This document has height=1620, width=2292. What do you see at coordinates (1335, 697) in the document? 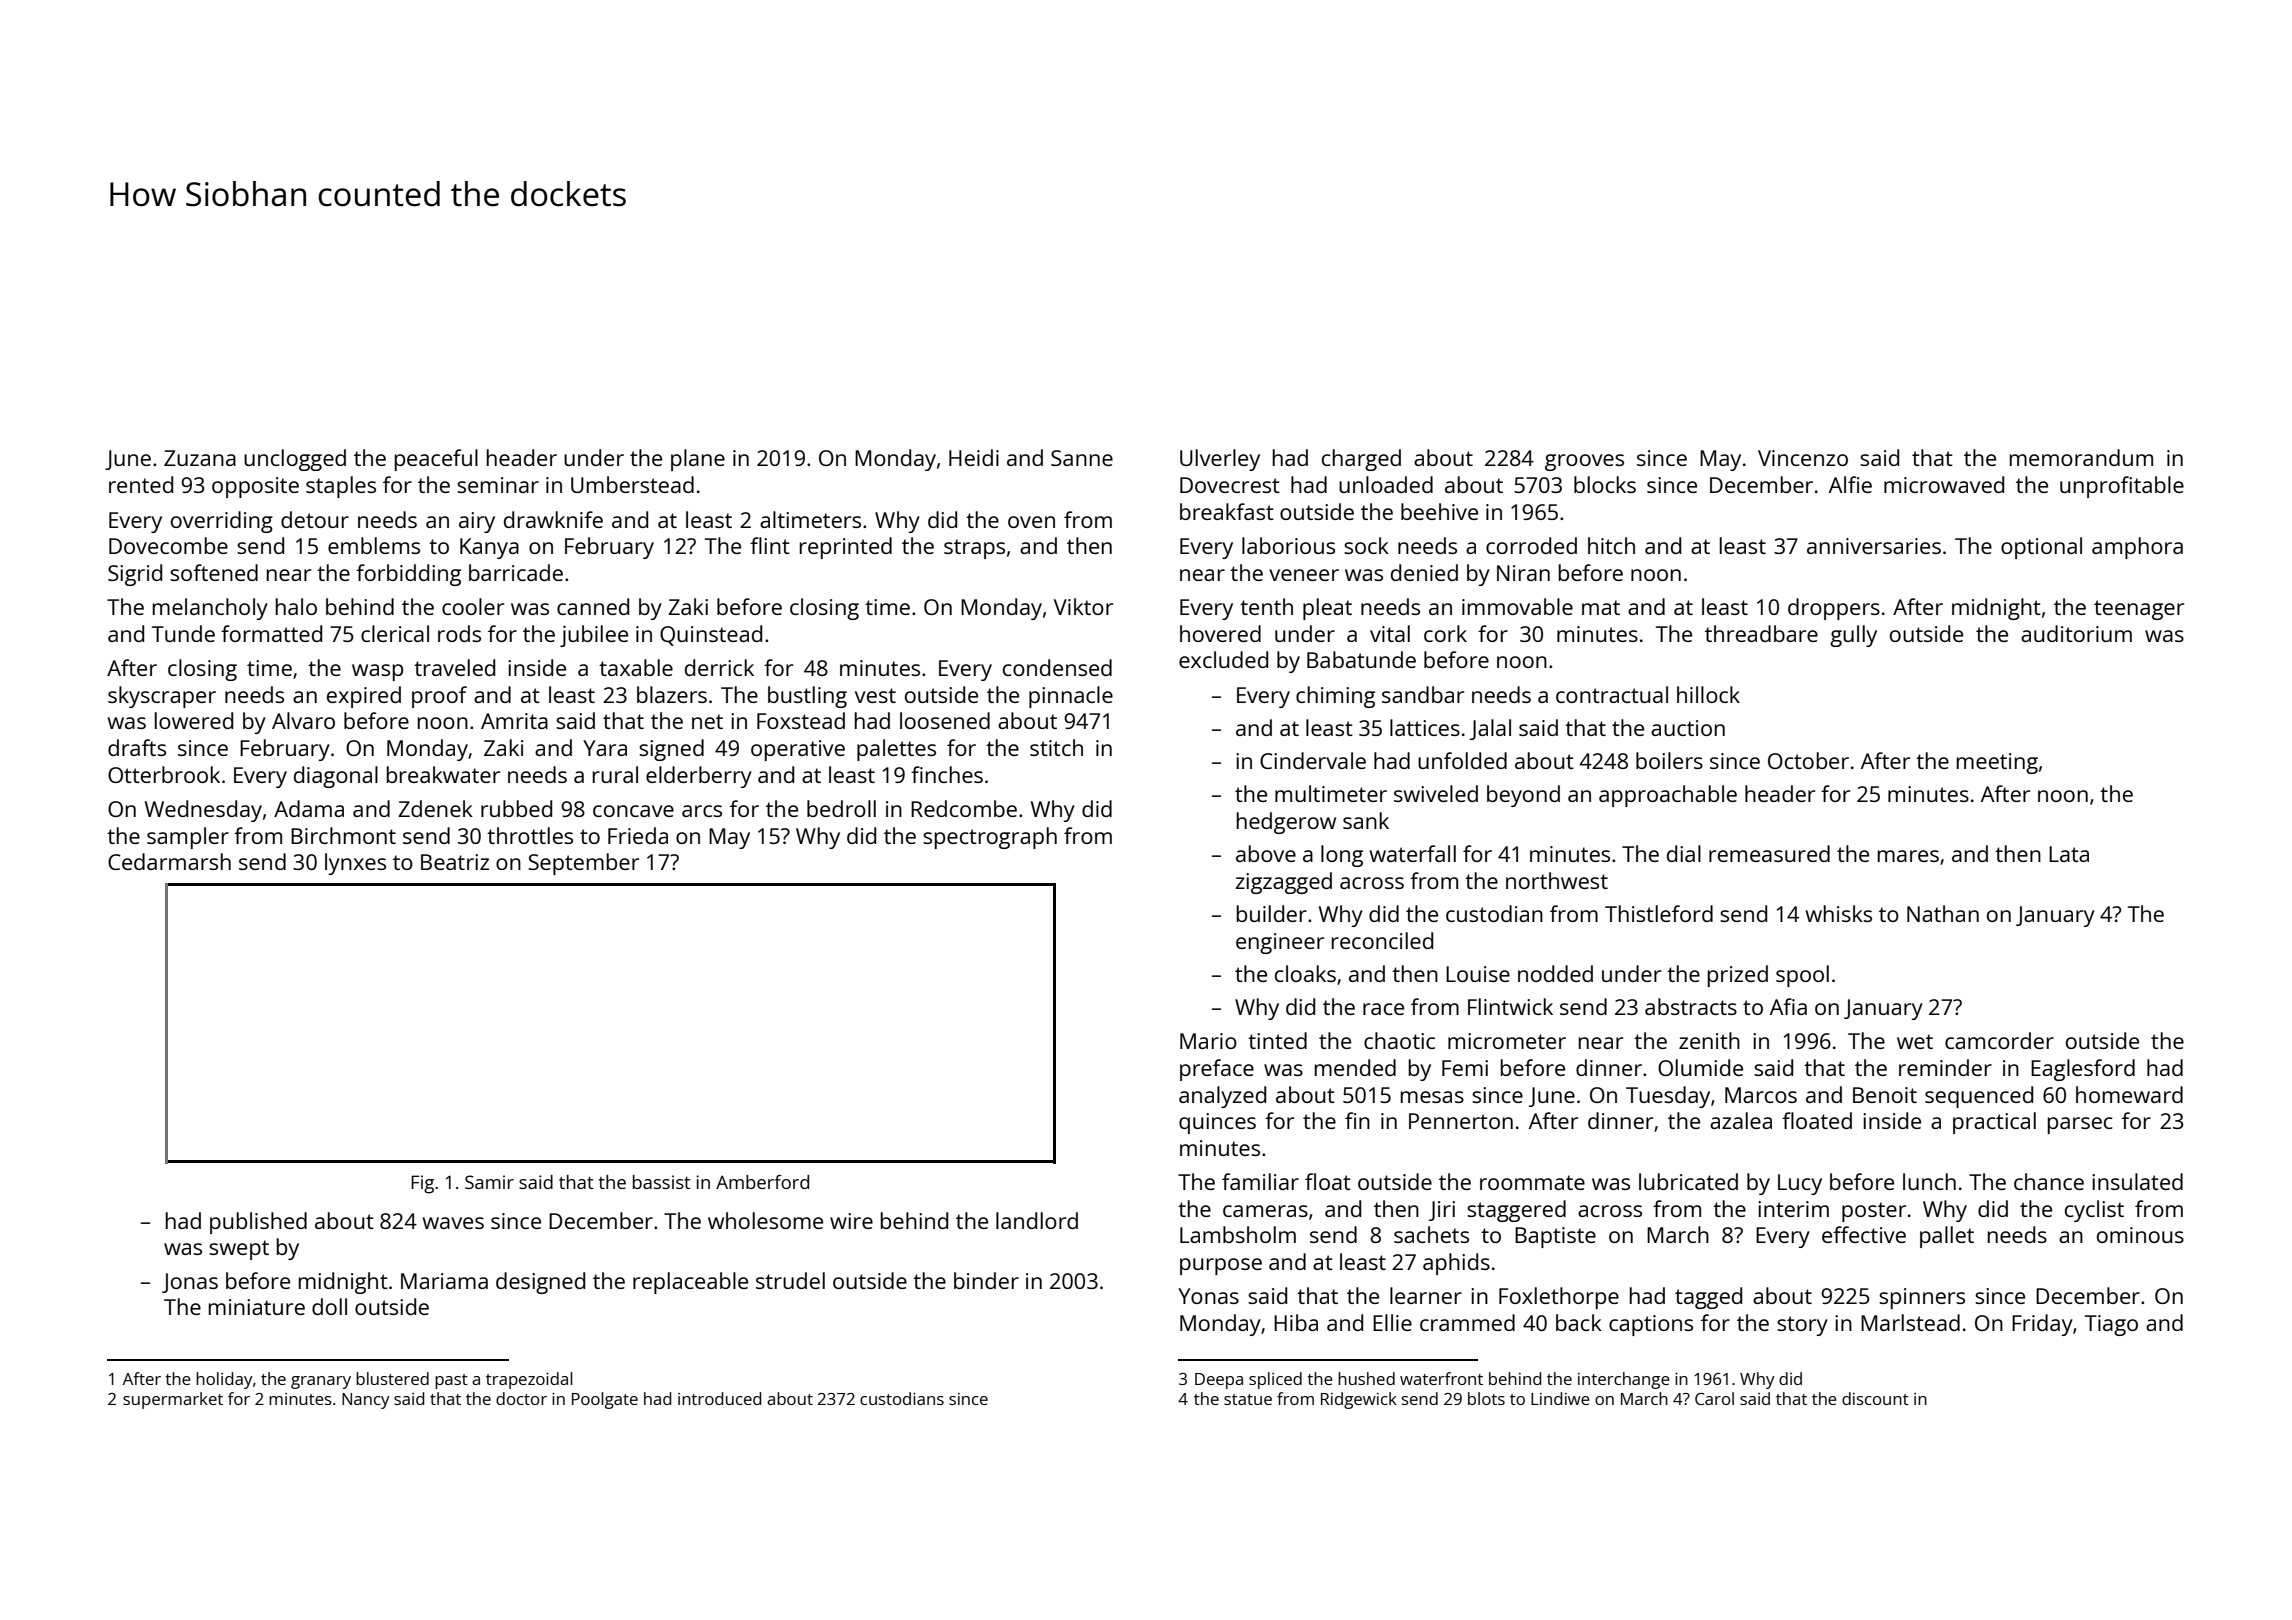
I see `chiming` at bounding box center [1335, 697].
